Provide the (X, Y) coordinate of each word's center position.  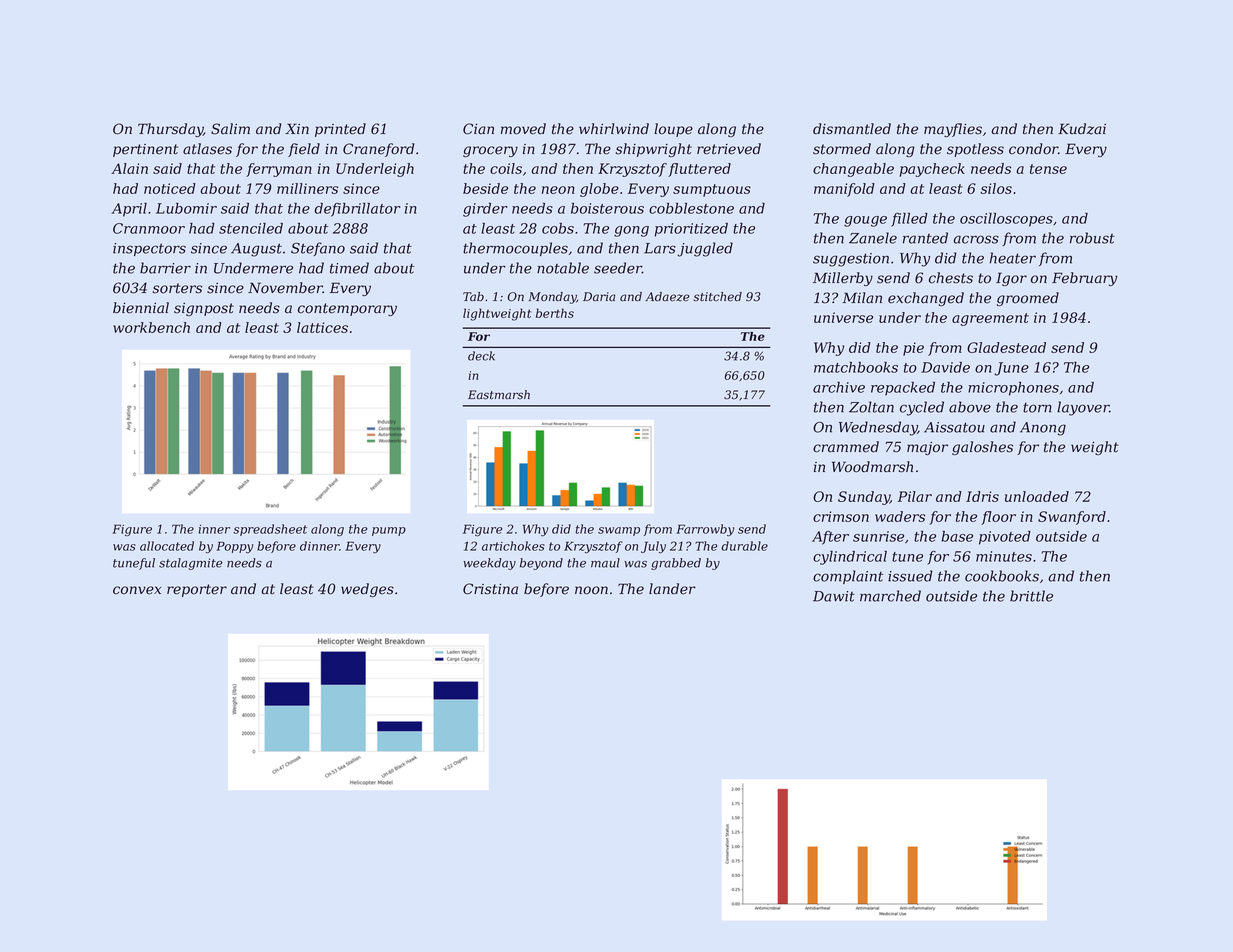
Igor (1011, 279)
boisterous (607, 208)
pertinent (145, 150)
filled (909, 220)
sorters (177, 288)
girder (485, 210)
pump (389, 531)
